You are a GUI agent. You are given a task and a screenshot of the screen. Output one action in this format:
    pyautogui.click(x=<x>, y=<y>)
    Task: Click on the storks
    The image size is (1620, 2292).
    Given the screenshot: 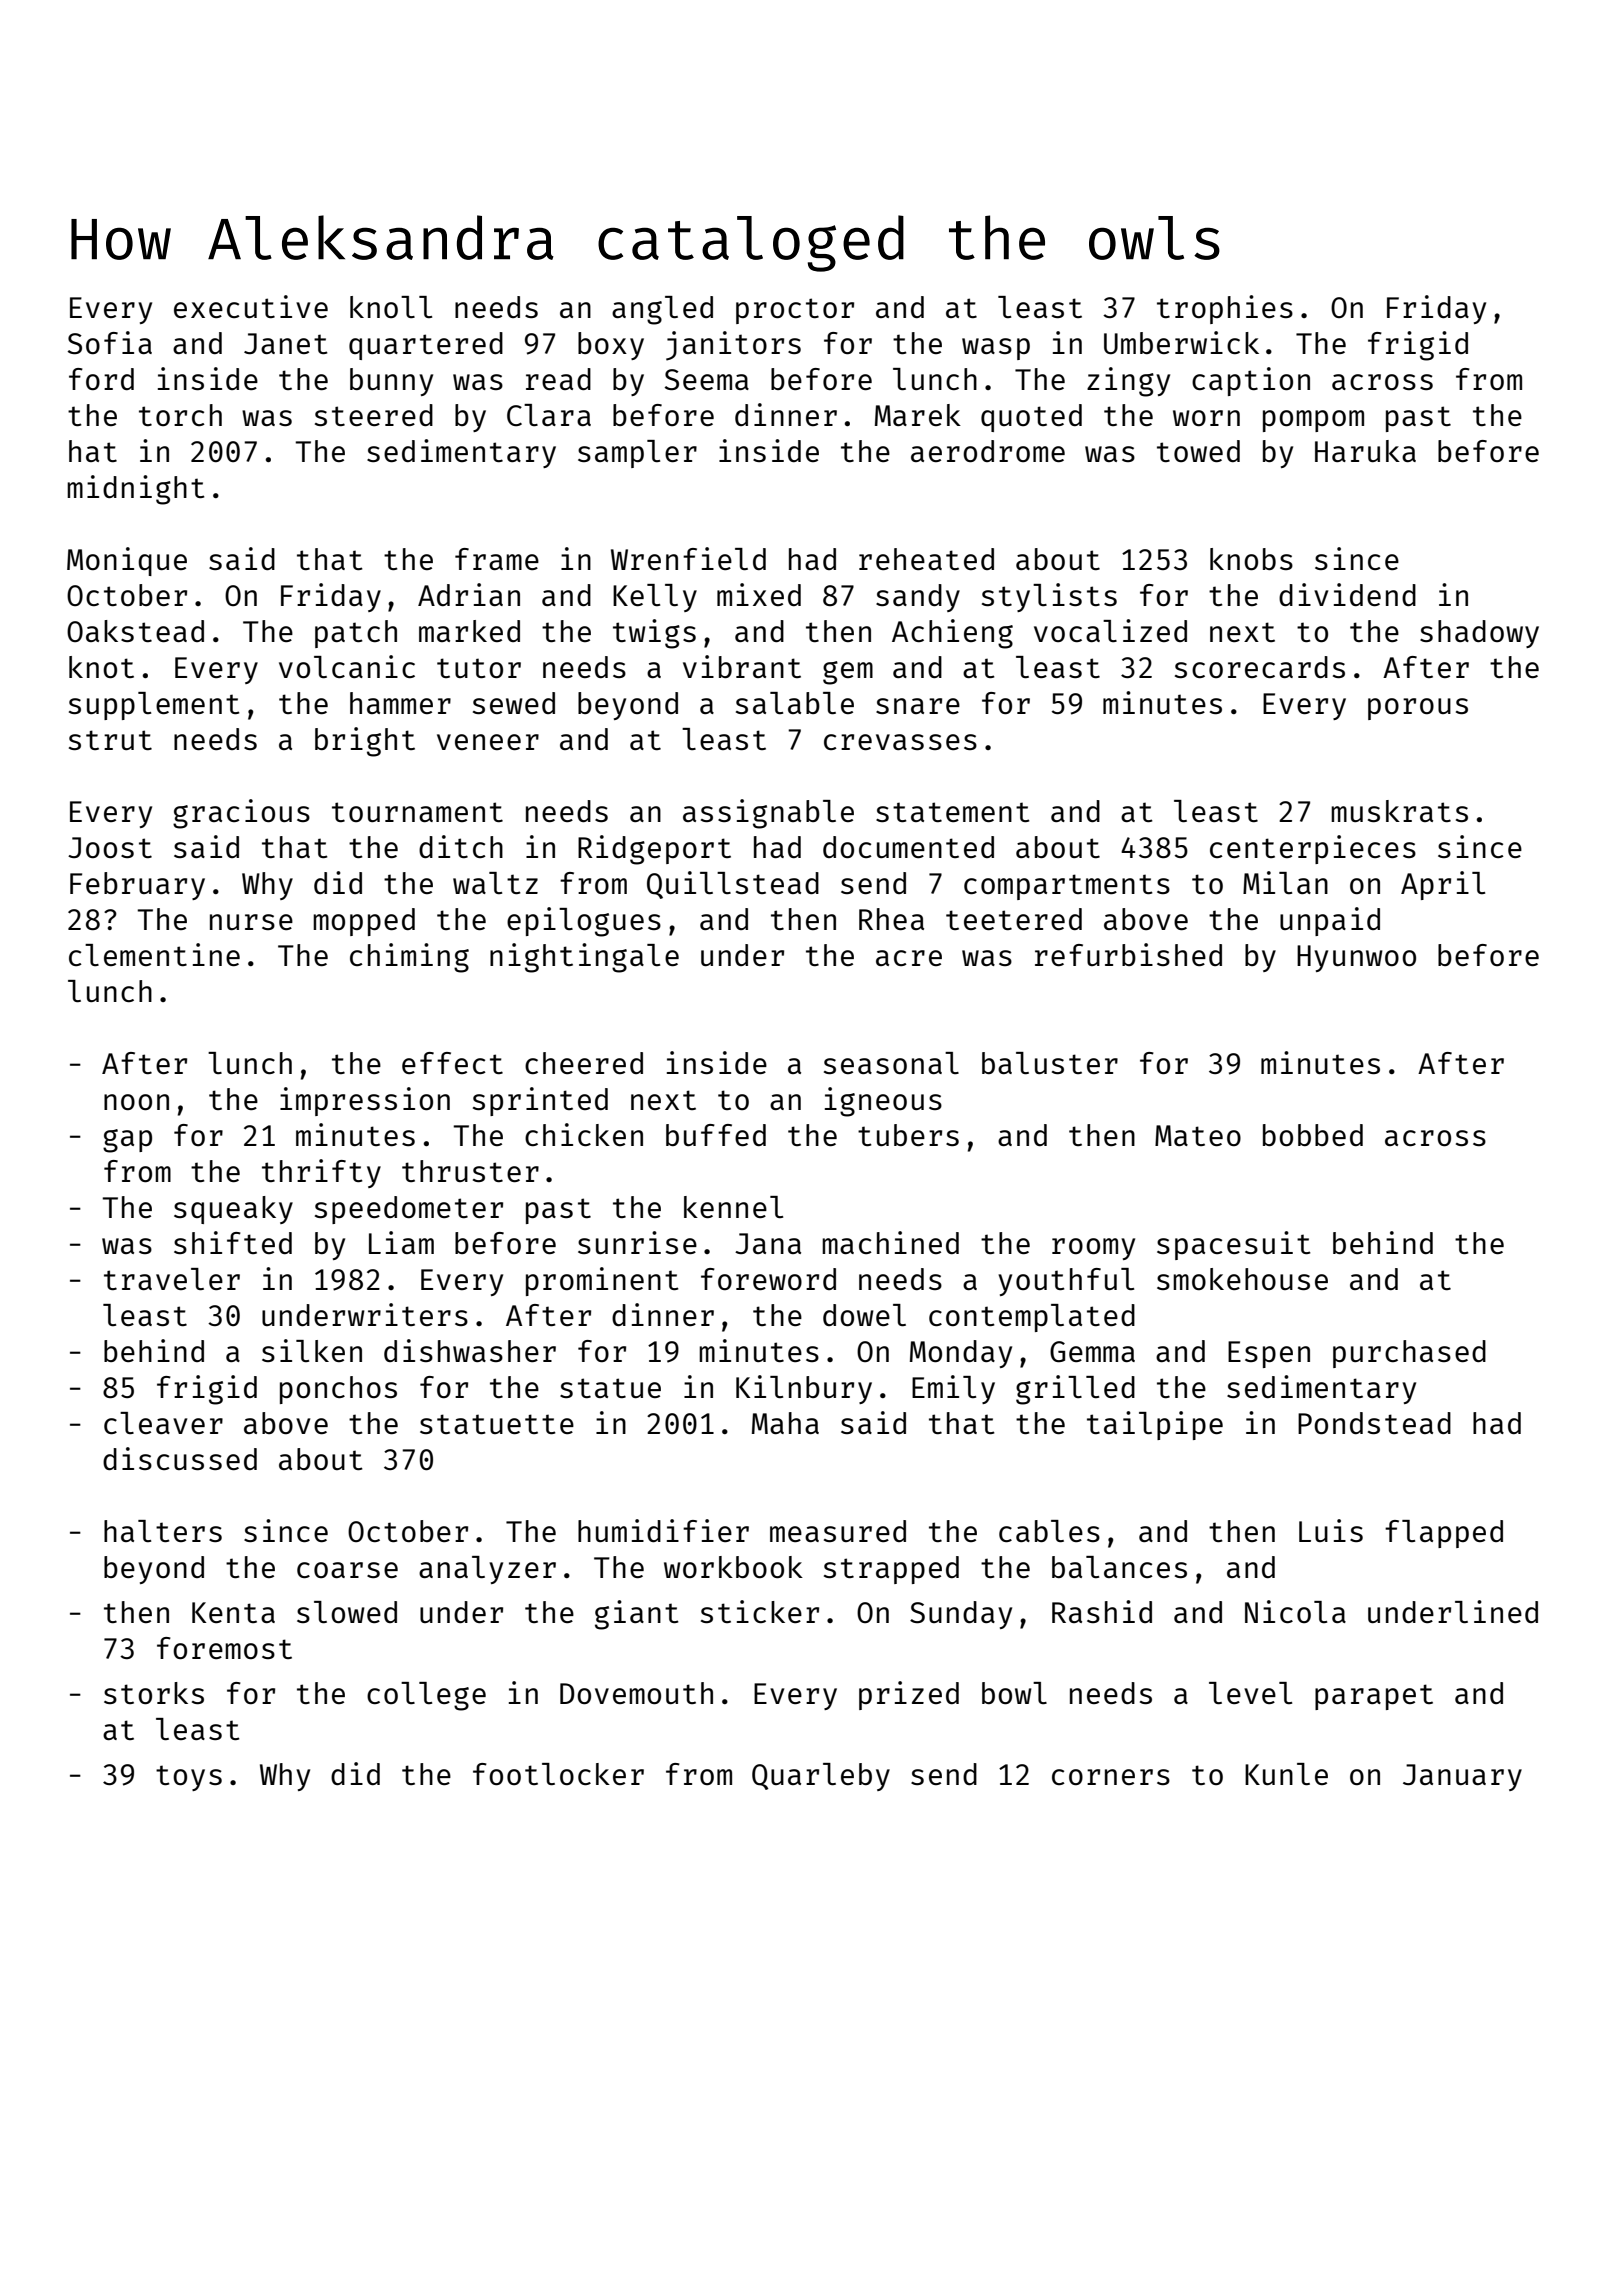 What is the action you would take?
    pyautogui.click(x=154, y=1693)
